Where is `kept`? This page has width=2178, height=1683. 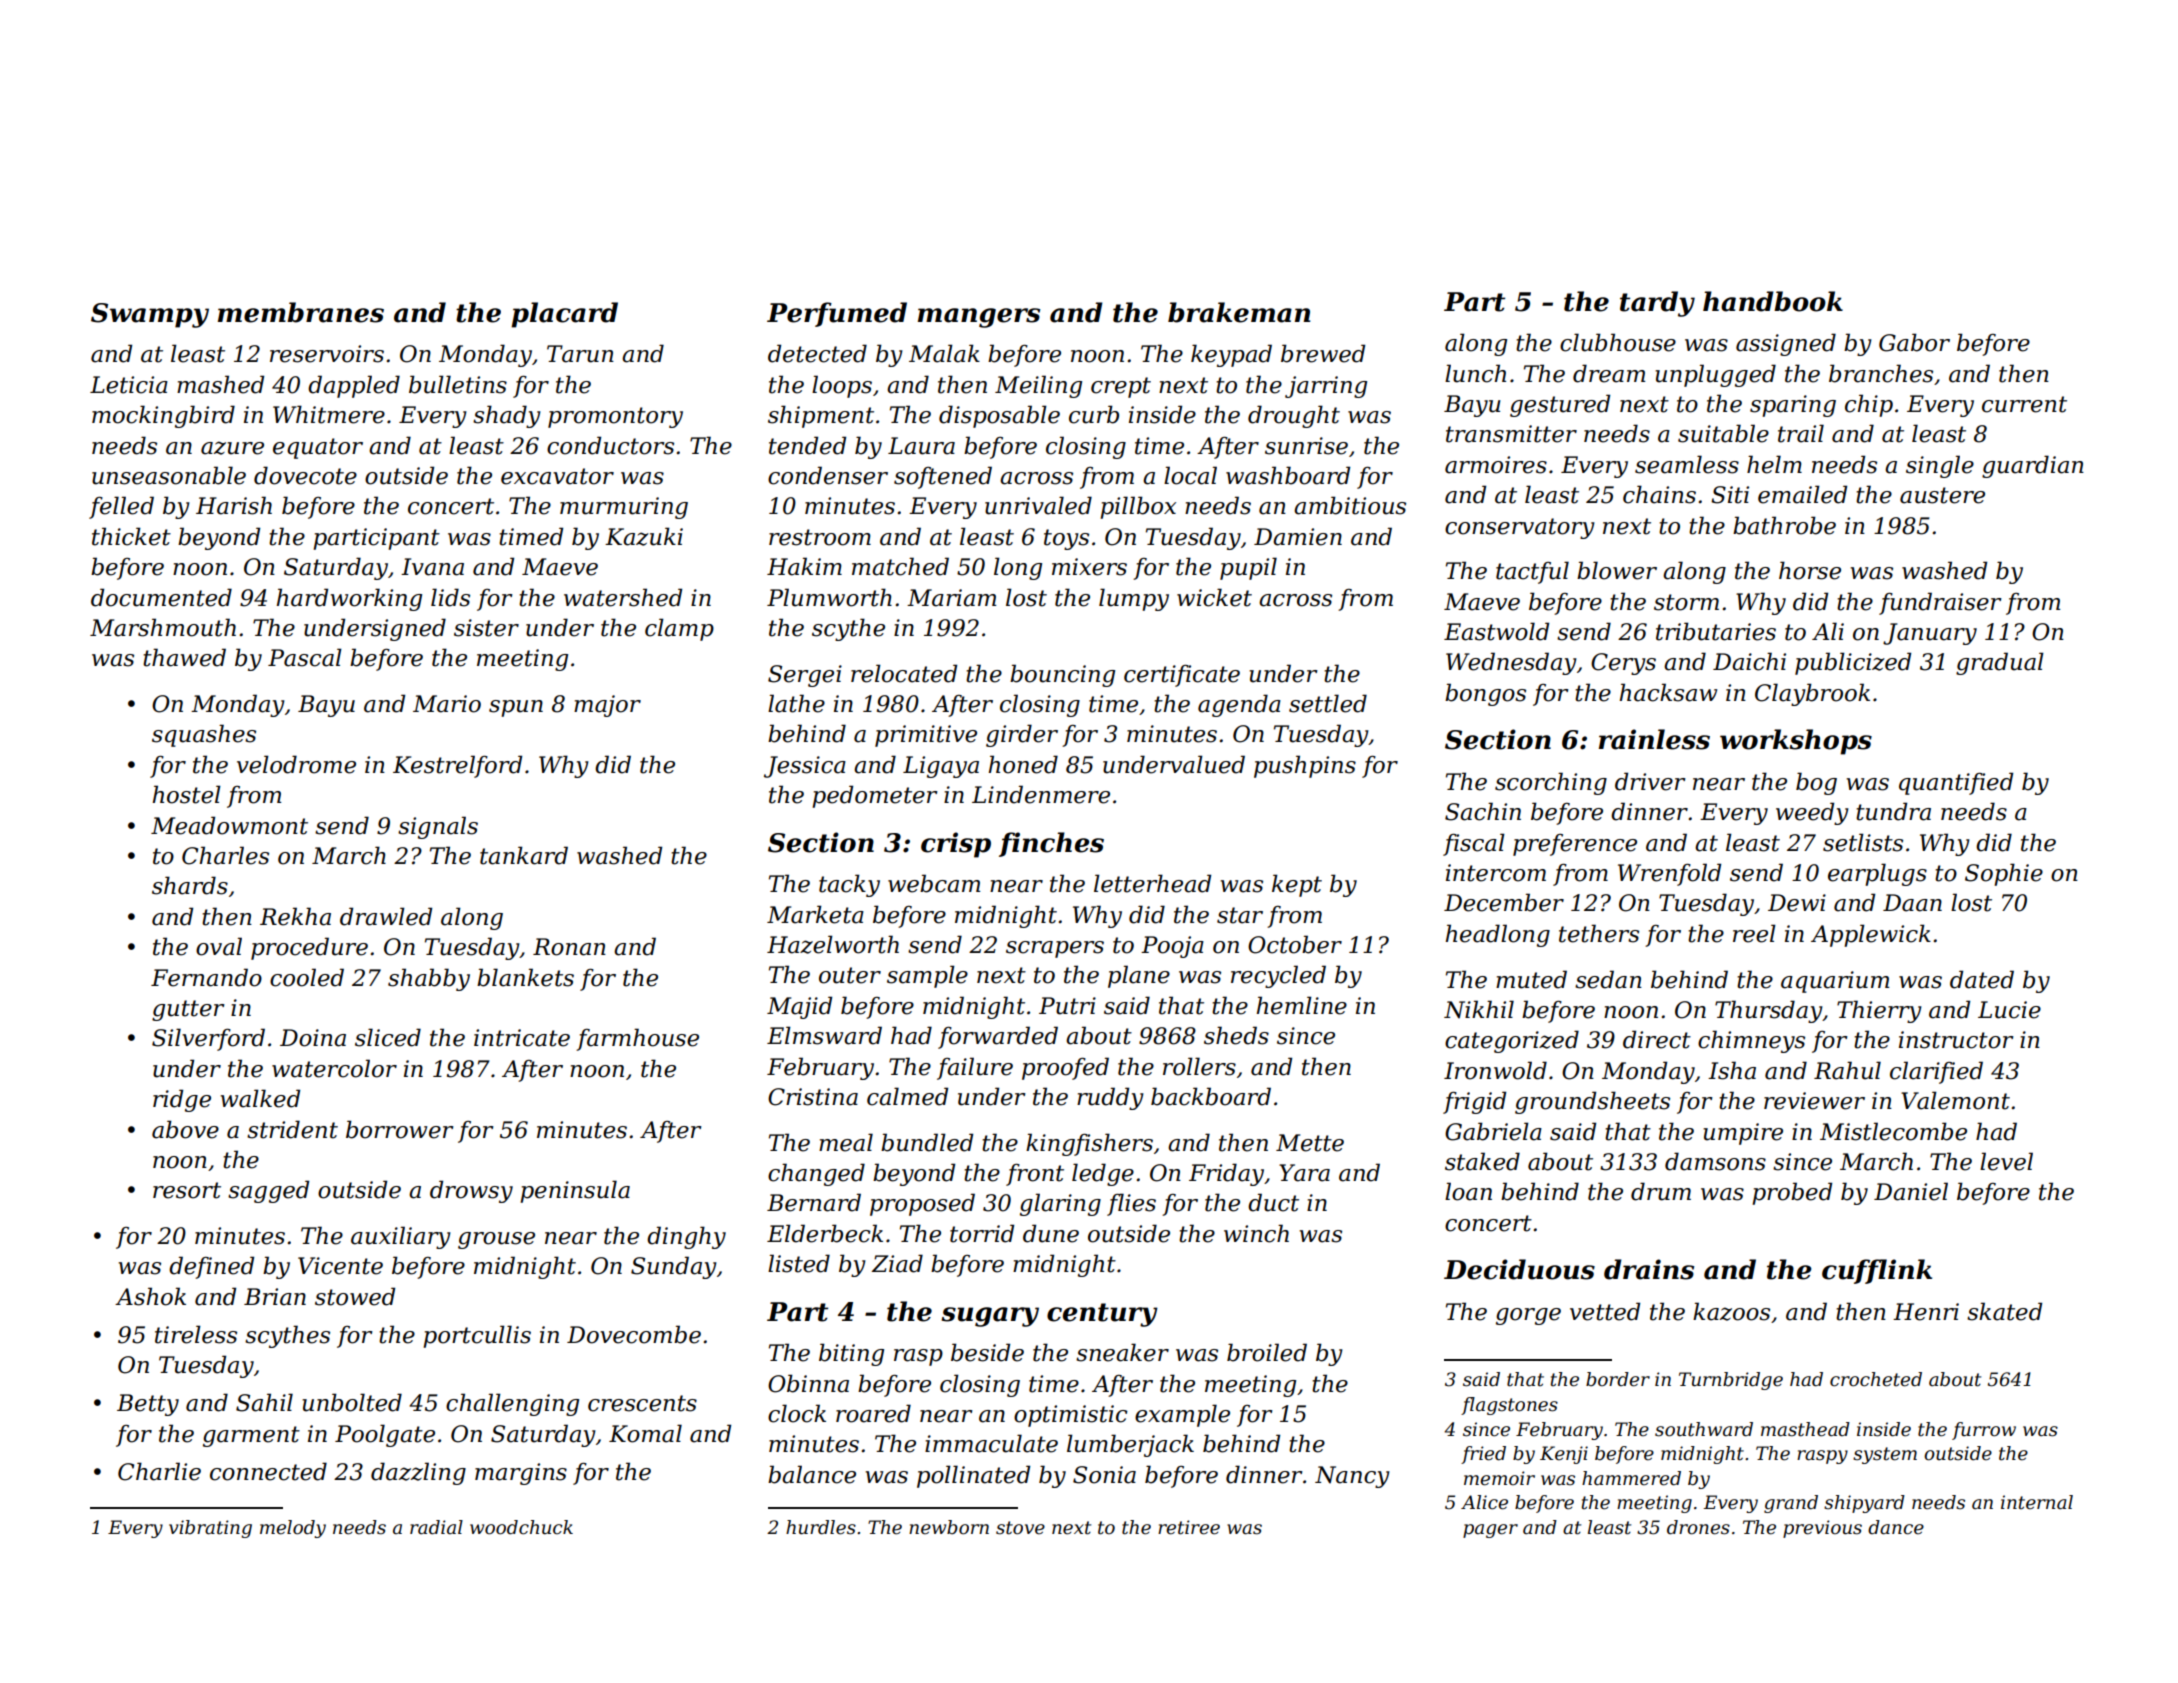 kept is located at coordinates (1297, 885).
